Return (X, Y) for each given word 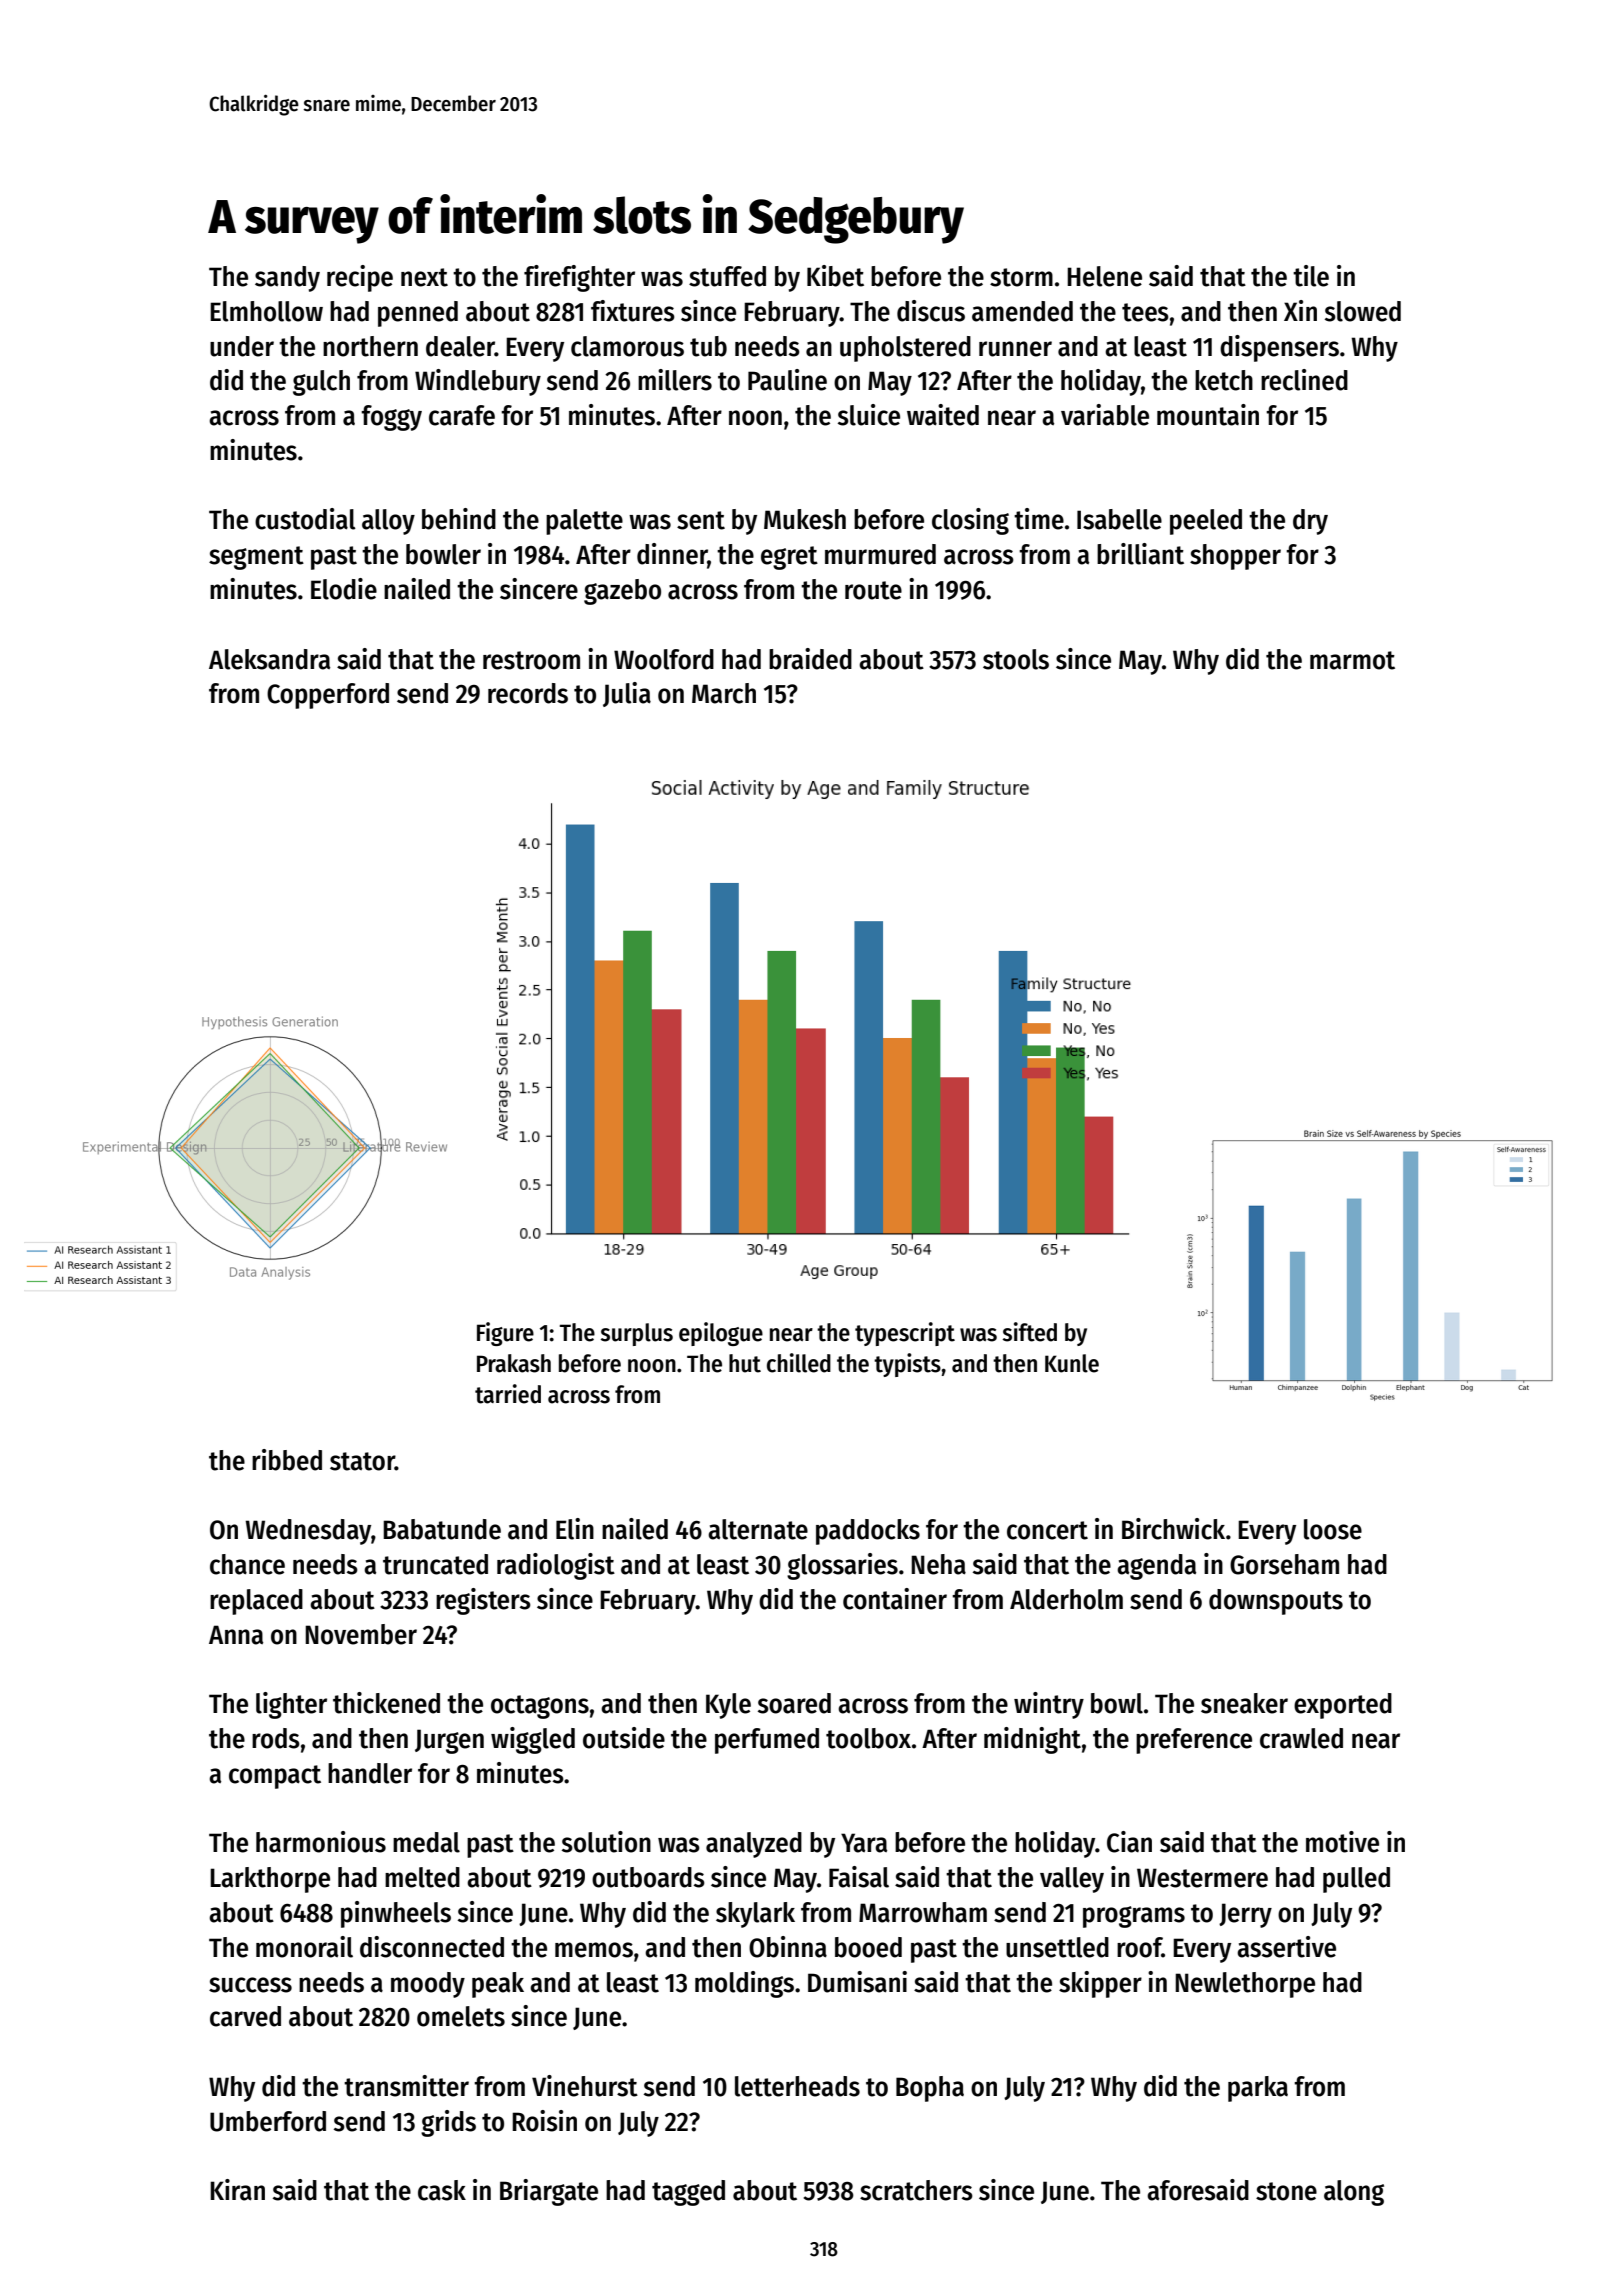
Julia (627, 694)
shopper (1235, 557)
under (242, 346)
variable (1105, 415)
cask (442, 2190)
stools (1016, 659)
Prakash (514, 1363)
